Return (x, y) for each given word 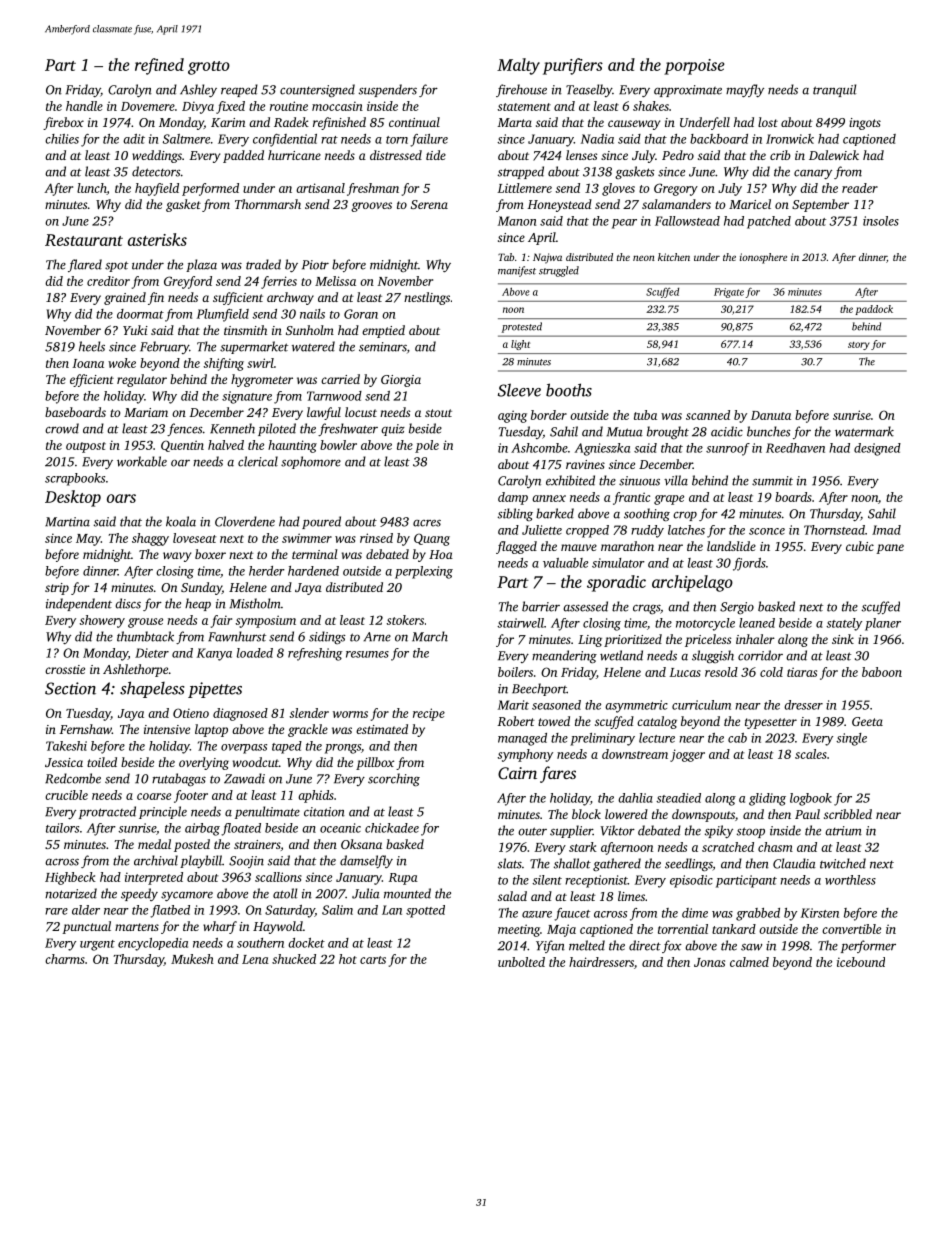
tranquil (834, 90)
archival (156, 860)
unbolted (521, 962)
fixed (230, 107)
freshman (373, 189)
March (430, 636)
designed (877, 449)
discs (128, 603)
